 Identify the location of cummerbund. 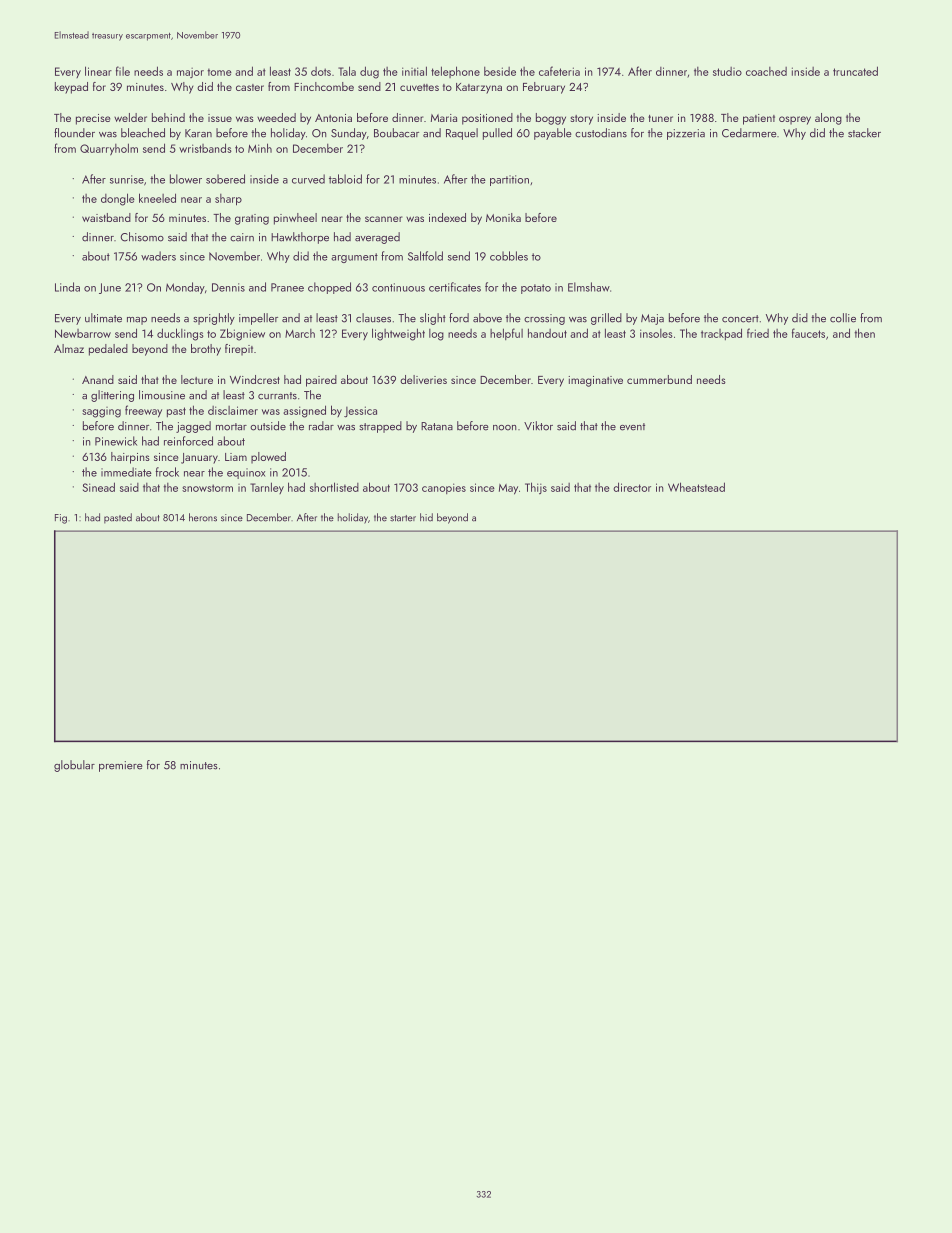
(659, 379).
